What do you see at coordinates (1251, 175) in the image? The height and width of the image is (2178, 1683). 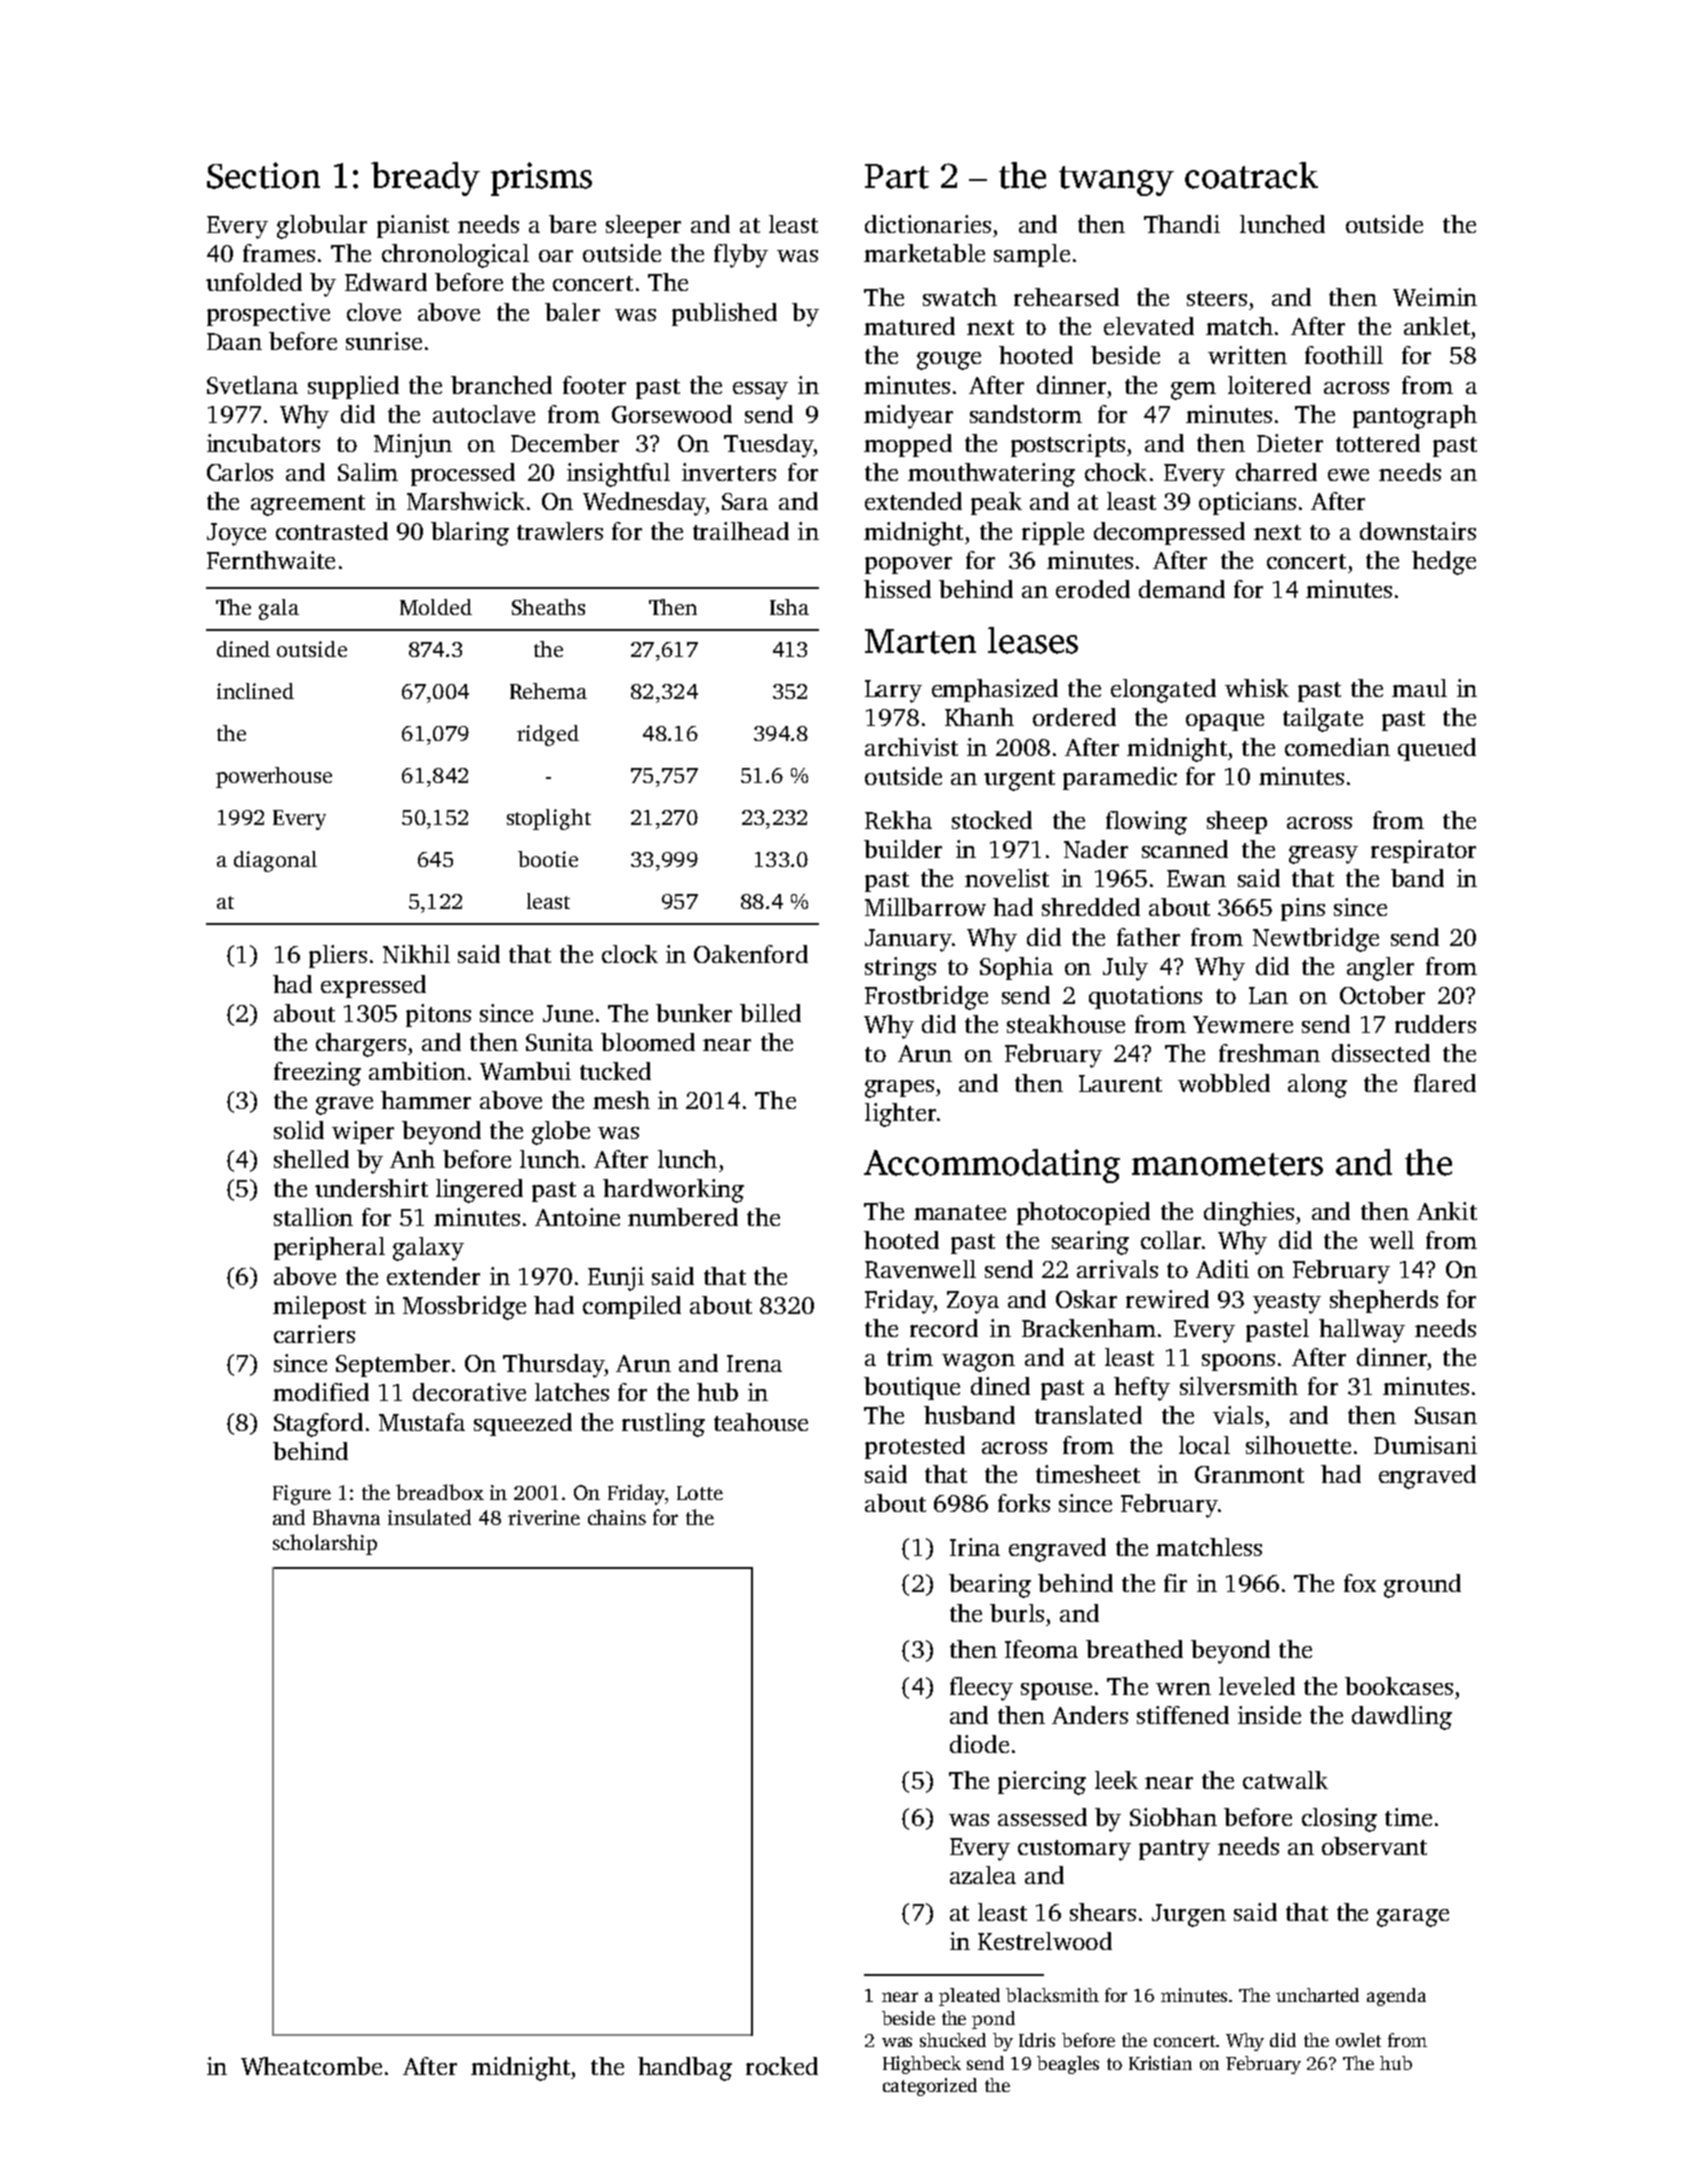 I see `coatrack` at bounding box center [1251, 175].
